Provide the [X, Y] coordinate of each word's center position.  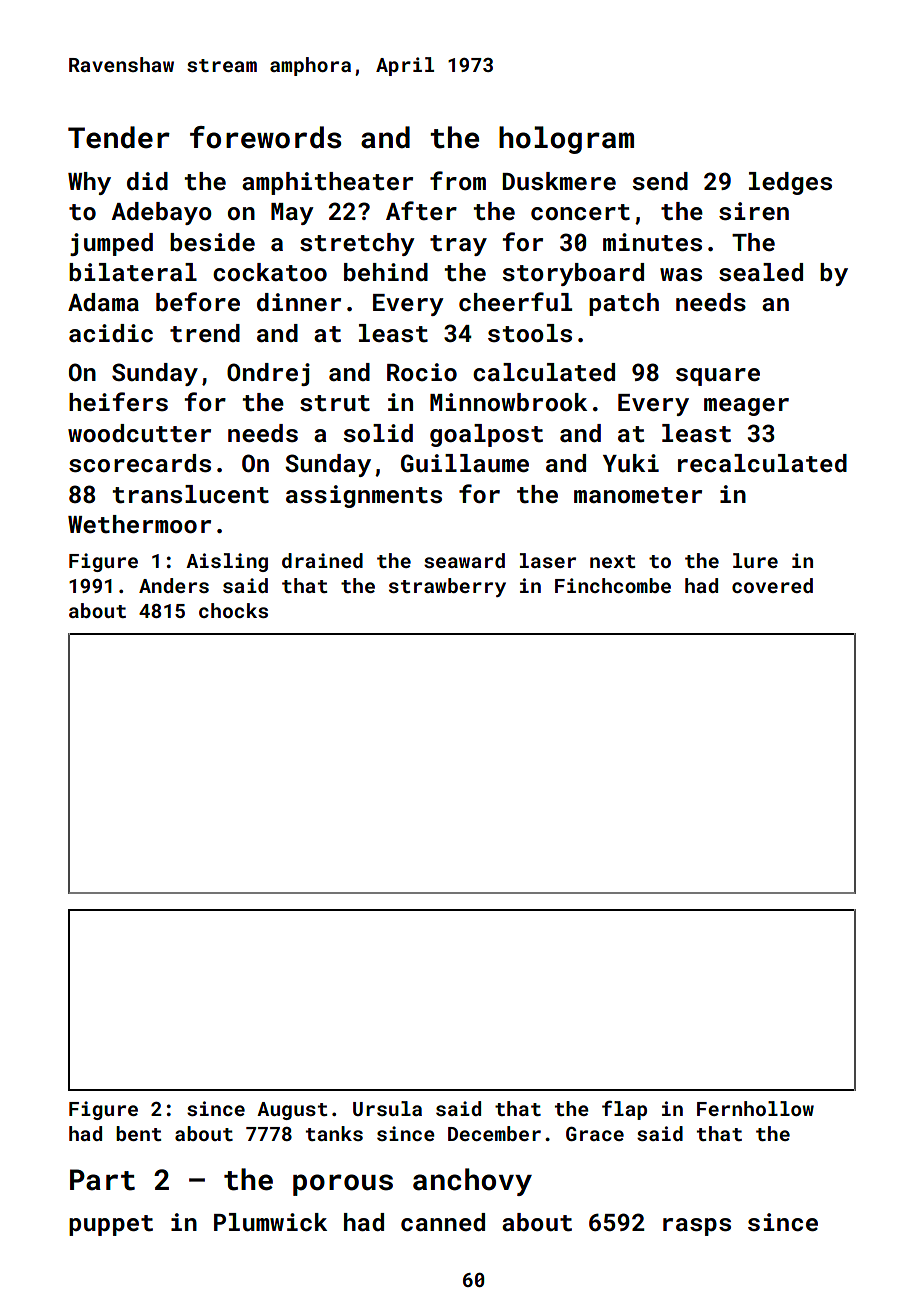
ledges [790, 183]
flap [624, 1110]
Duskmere [559, 181]
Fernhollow [755, 1108]
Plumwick [270, 1222]
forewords [266, 137]
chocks [233, 610]
